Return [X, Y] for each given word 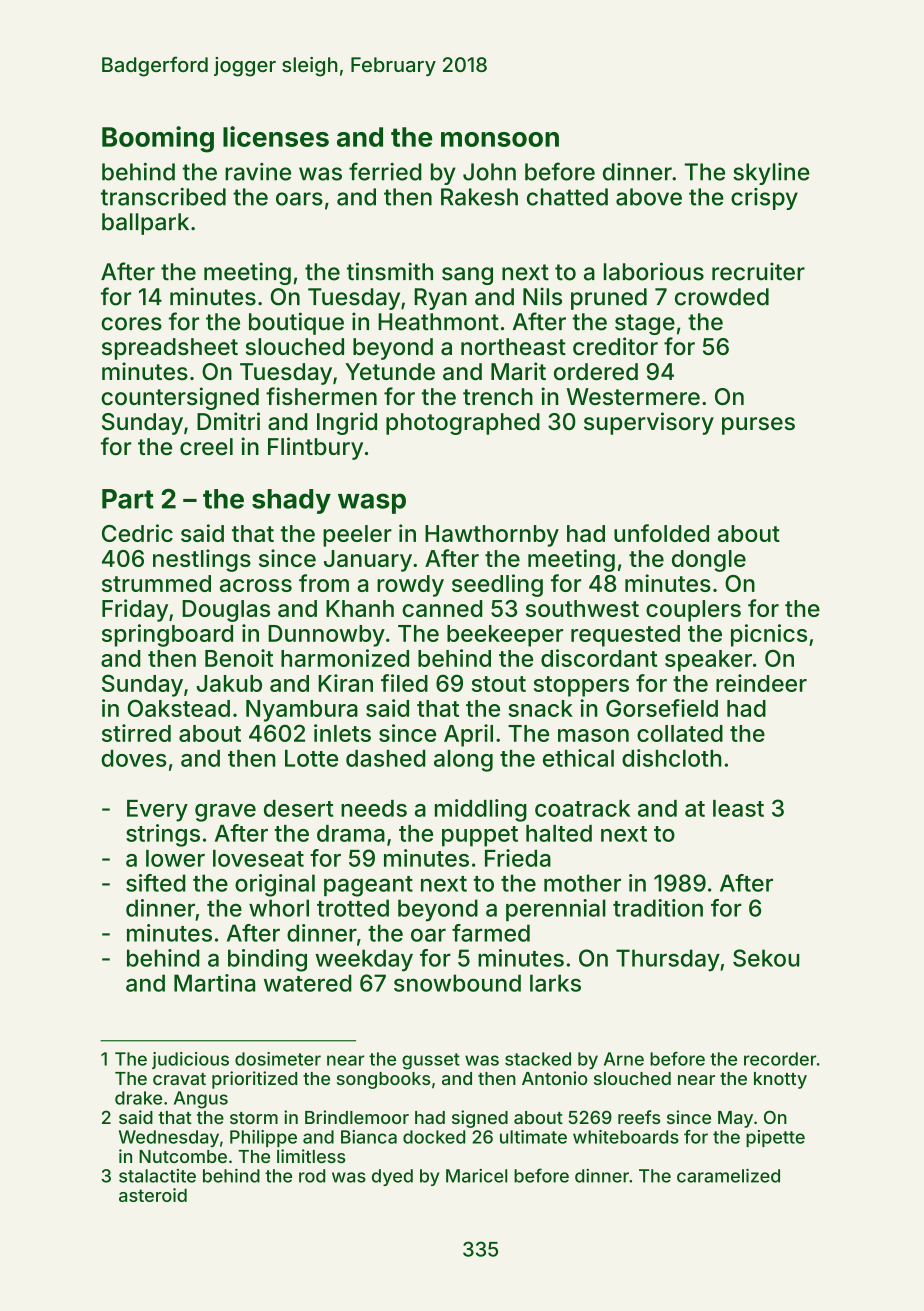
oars [299, 199]
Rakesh [479, 197]
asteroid [153, 1195]
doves [133, 758]
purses [758, 426]
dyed [392, 1177]
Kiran [345, 683]
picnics [769, 635]
